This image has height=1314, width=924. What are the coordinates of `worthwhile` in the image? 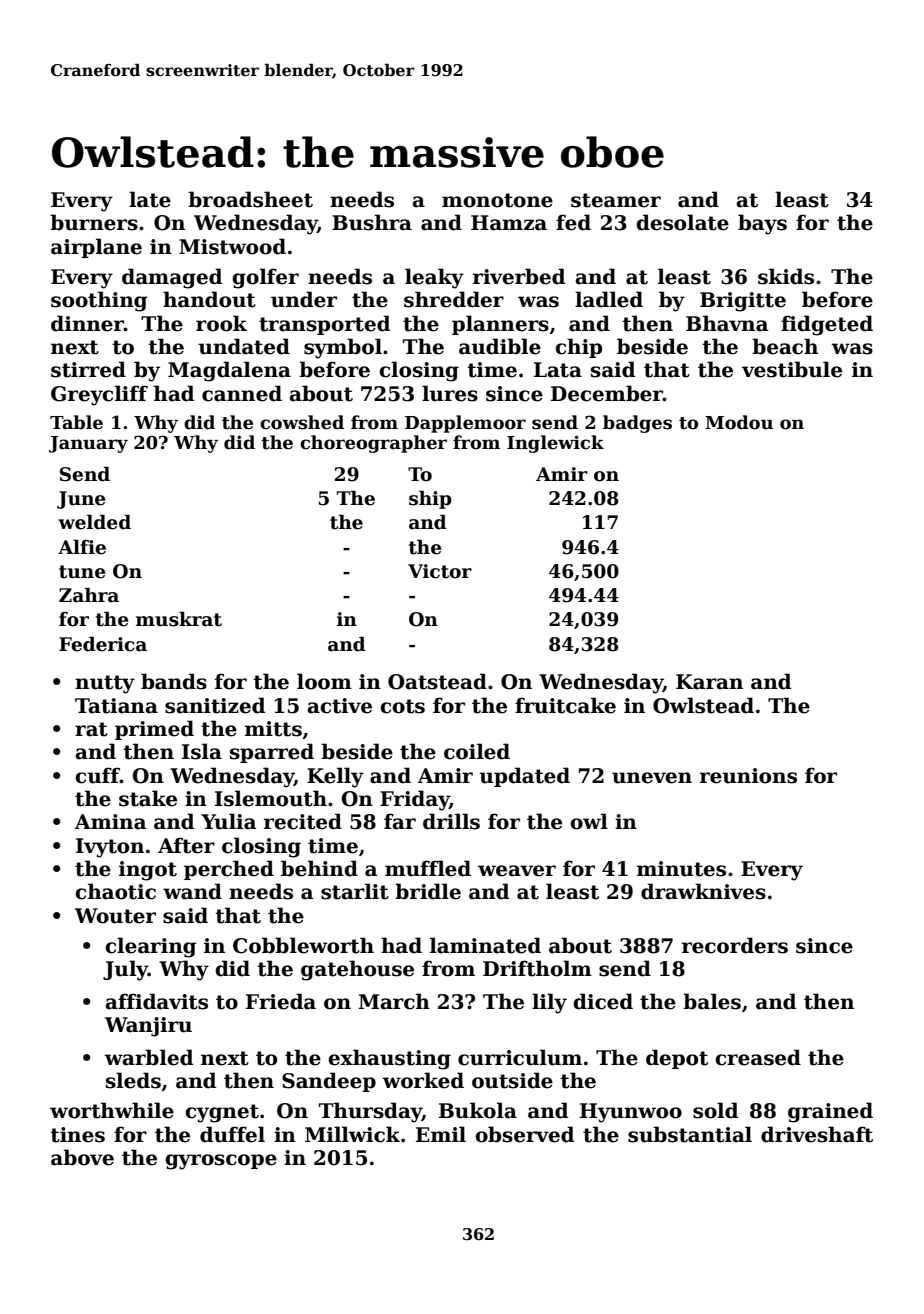 It's located at (112, 1110).
